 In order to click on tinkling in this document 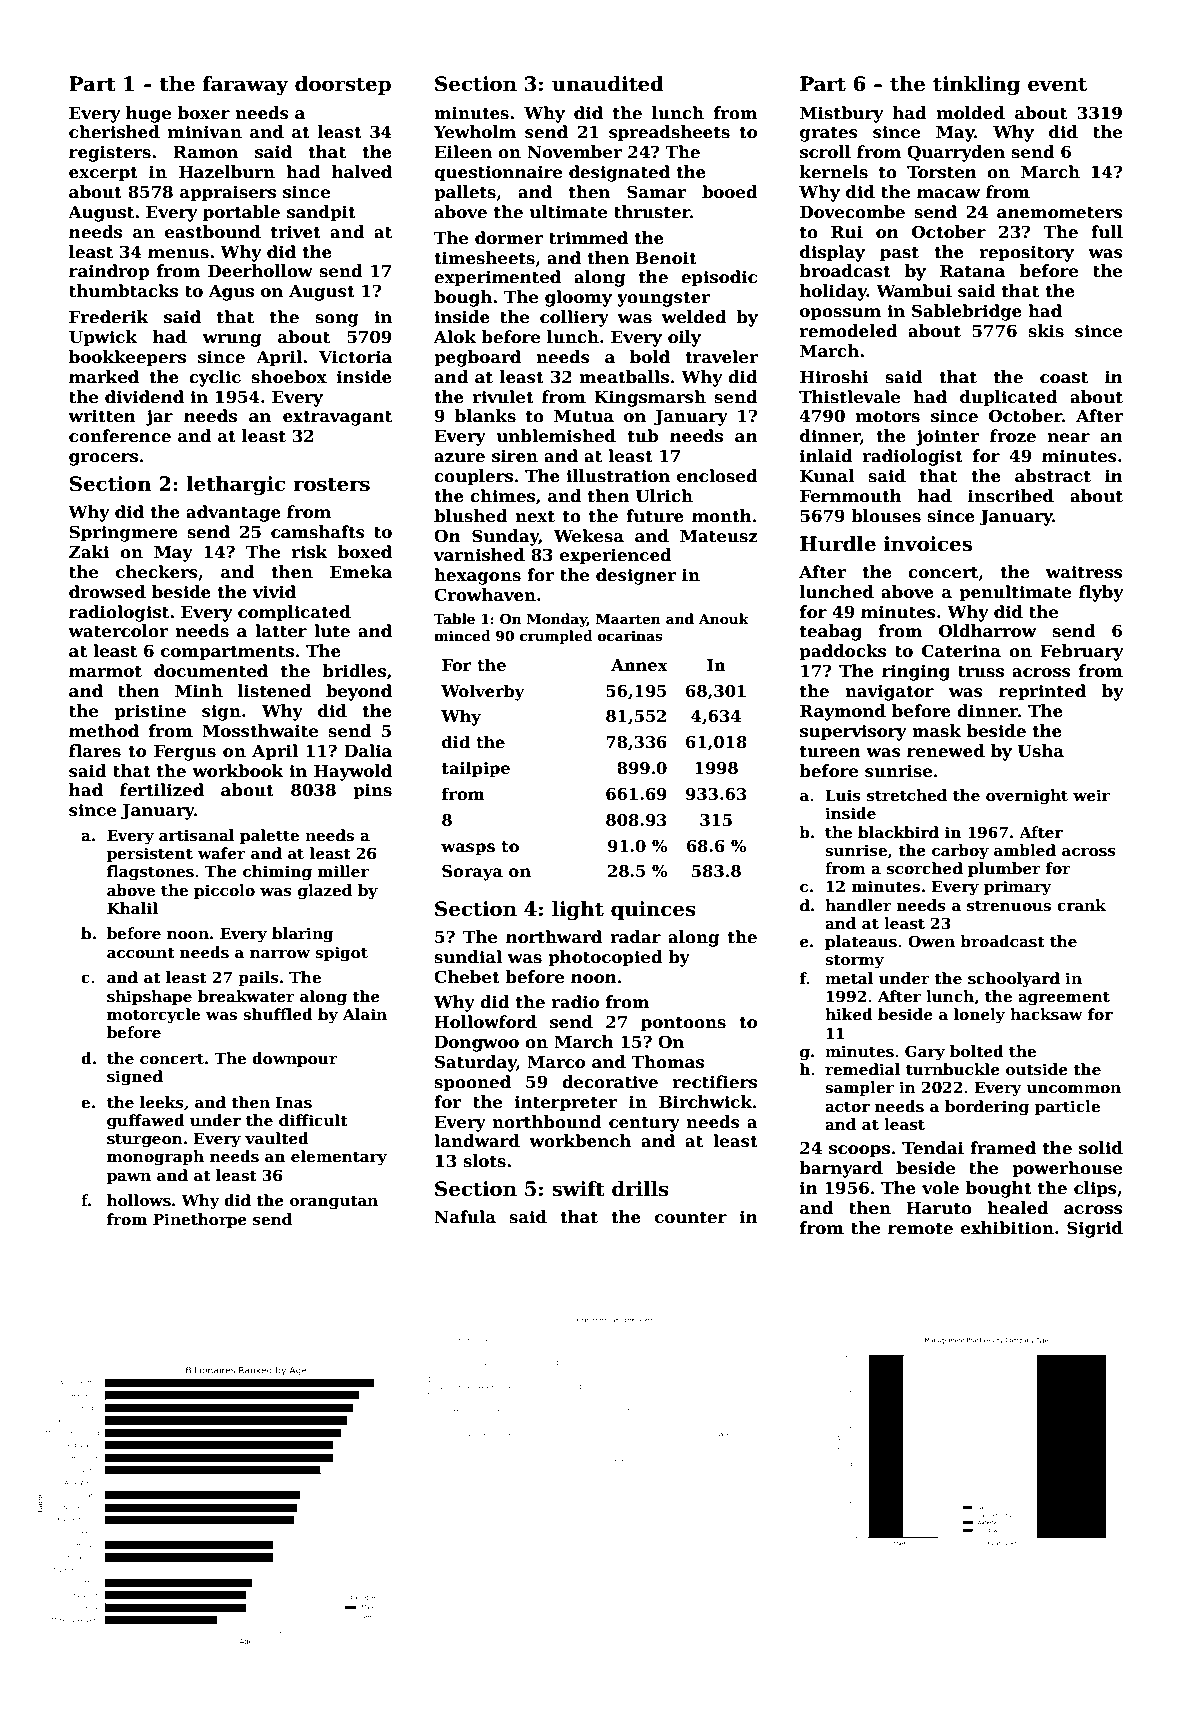, I will do `click(976, 86)`.
